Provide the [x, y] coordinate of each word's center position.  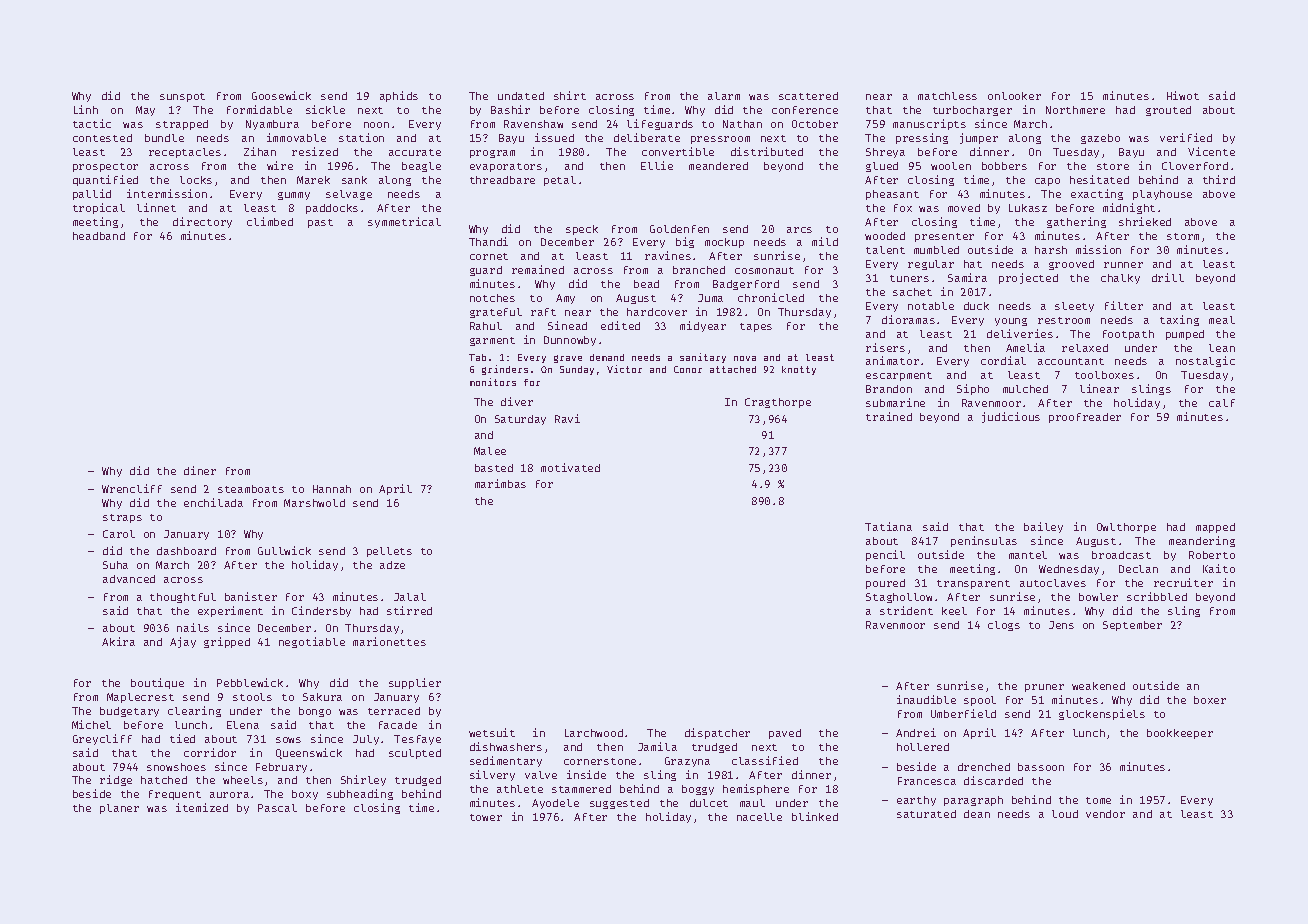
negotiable [312, 642]
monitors [493, 382]
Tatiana [888, 526]
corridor [210, 752]
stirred [409, 610]
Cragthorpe [778, 403]
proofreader [1085, 418]
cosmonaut [764, 270]
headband [99, 236]
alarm [724, 96]
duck [976, 306]
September [1132, 626]
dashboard [186, 551]
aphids [399, 96]
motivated [570, 467]
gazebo [1100, 139]
